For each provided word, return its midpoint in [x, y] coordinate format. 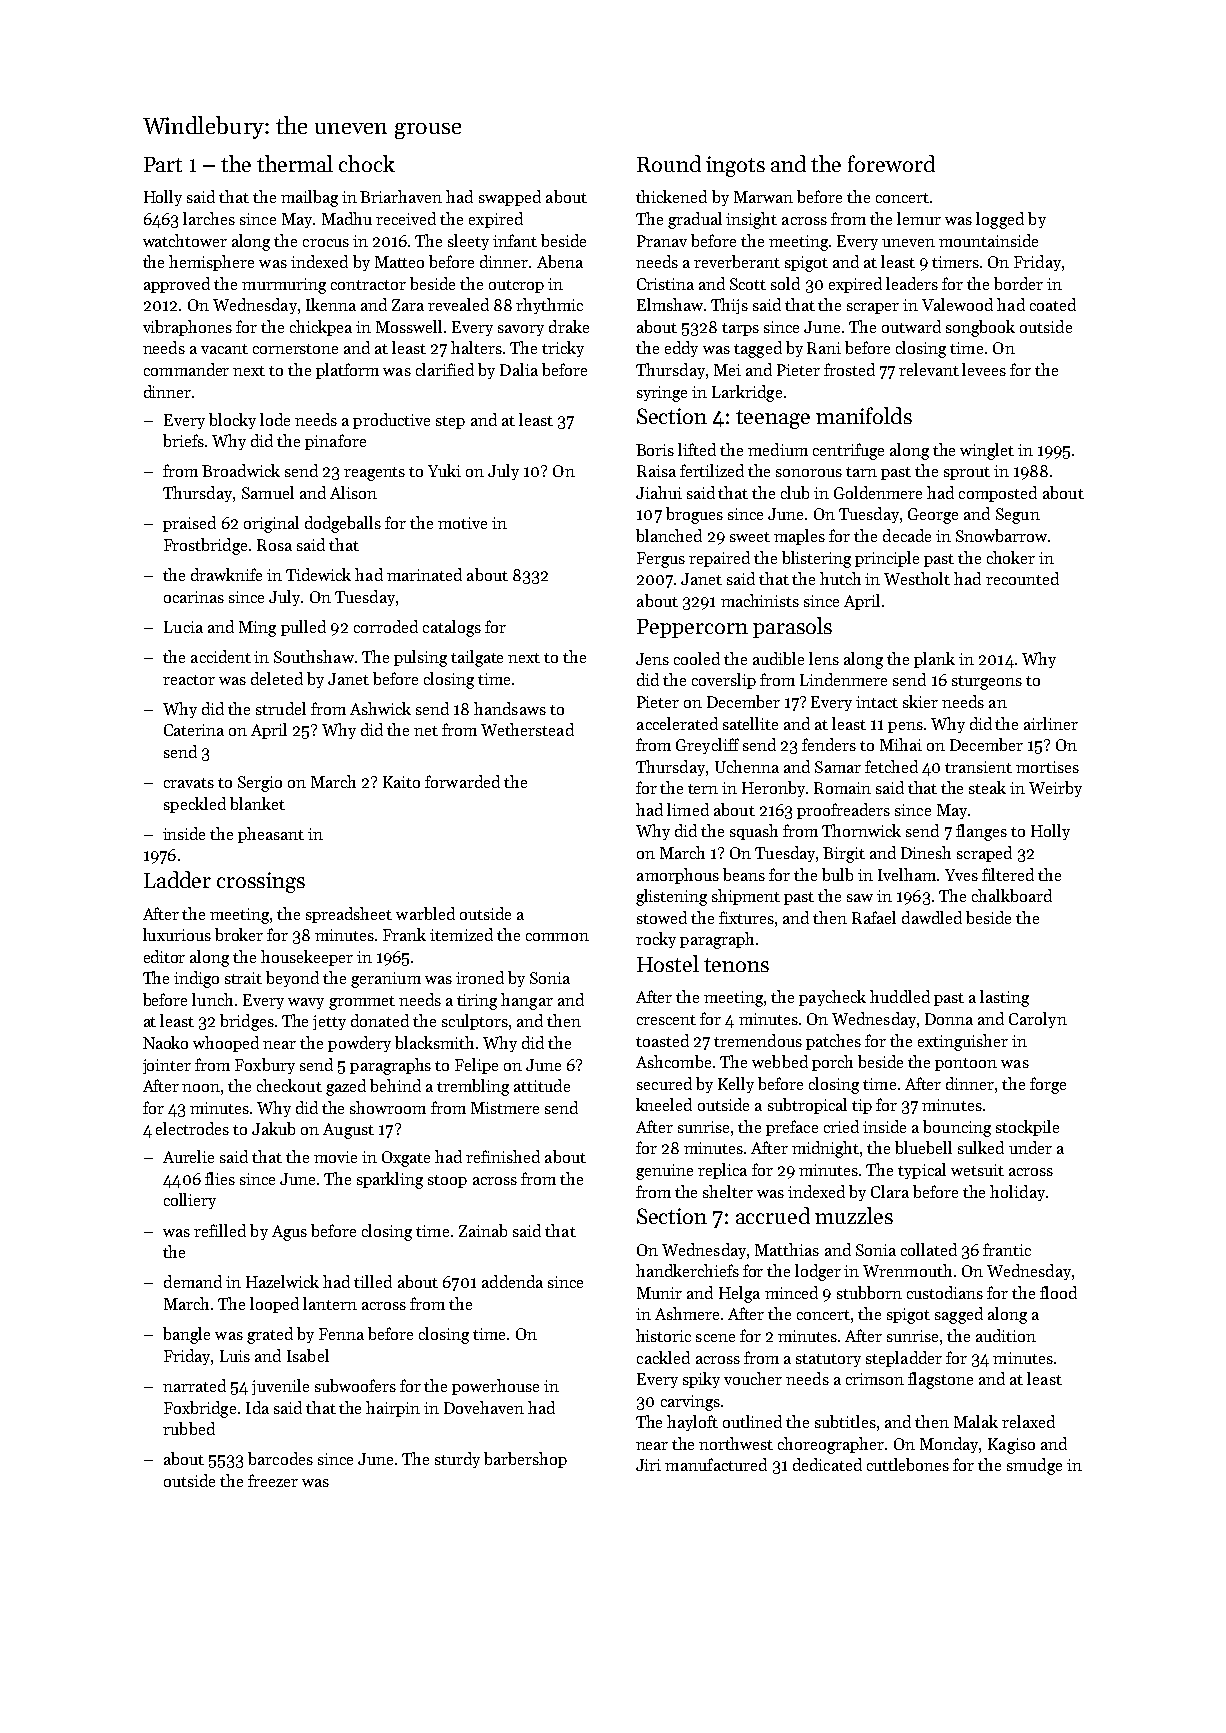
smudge [1034, 1466]
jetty [329, 1022]
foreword [891, 163]
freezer [273, 1480]
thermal [295, 163]
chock [367, 163]
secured [664, 1083]
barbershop [525, 1460]
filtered [1008, 874]
